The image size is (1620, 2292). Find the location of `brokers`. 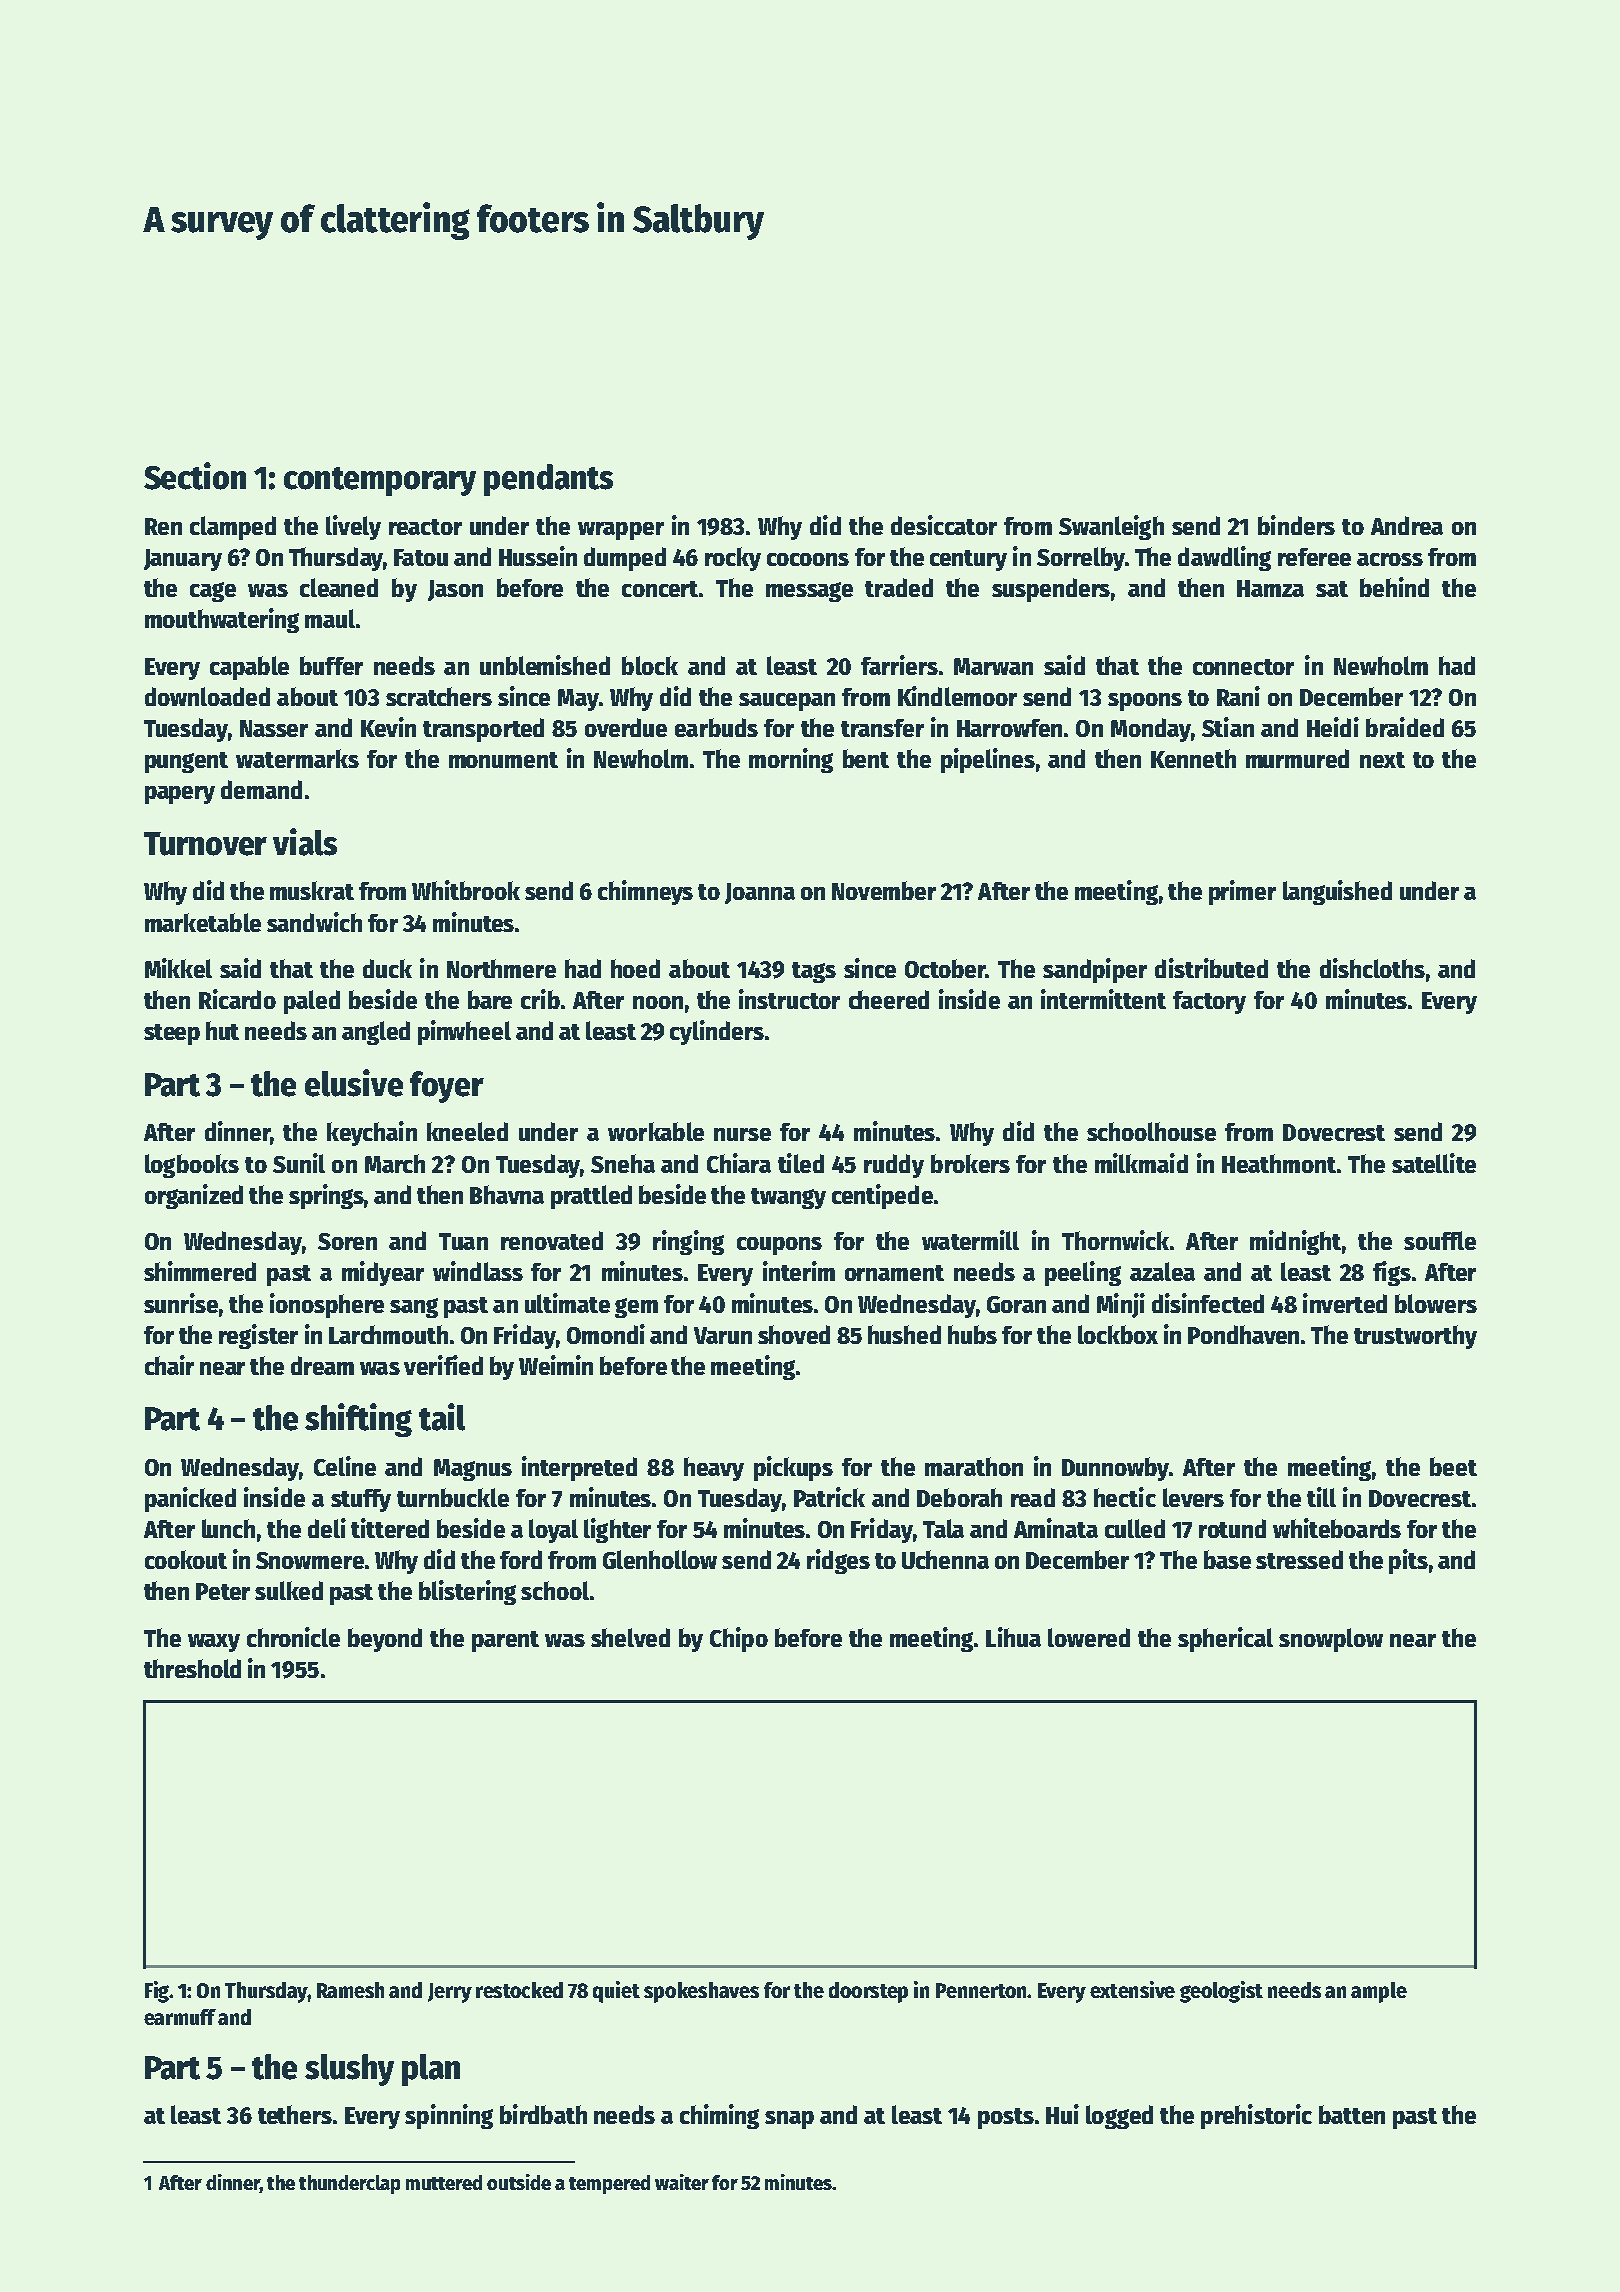

brokers is located at coordinates (970, 1163).
